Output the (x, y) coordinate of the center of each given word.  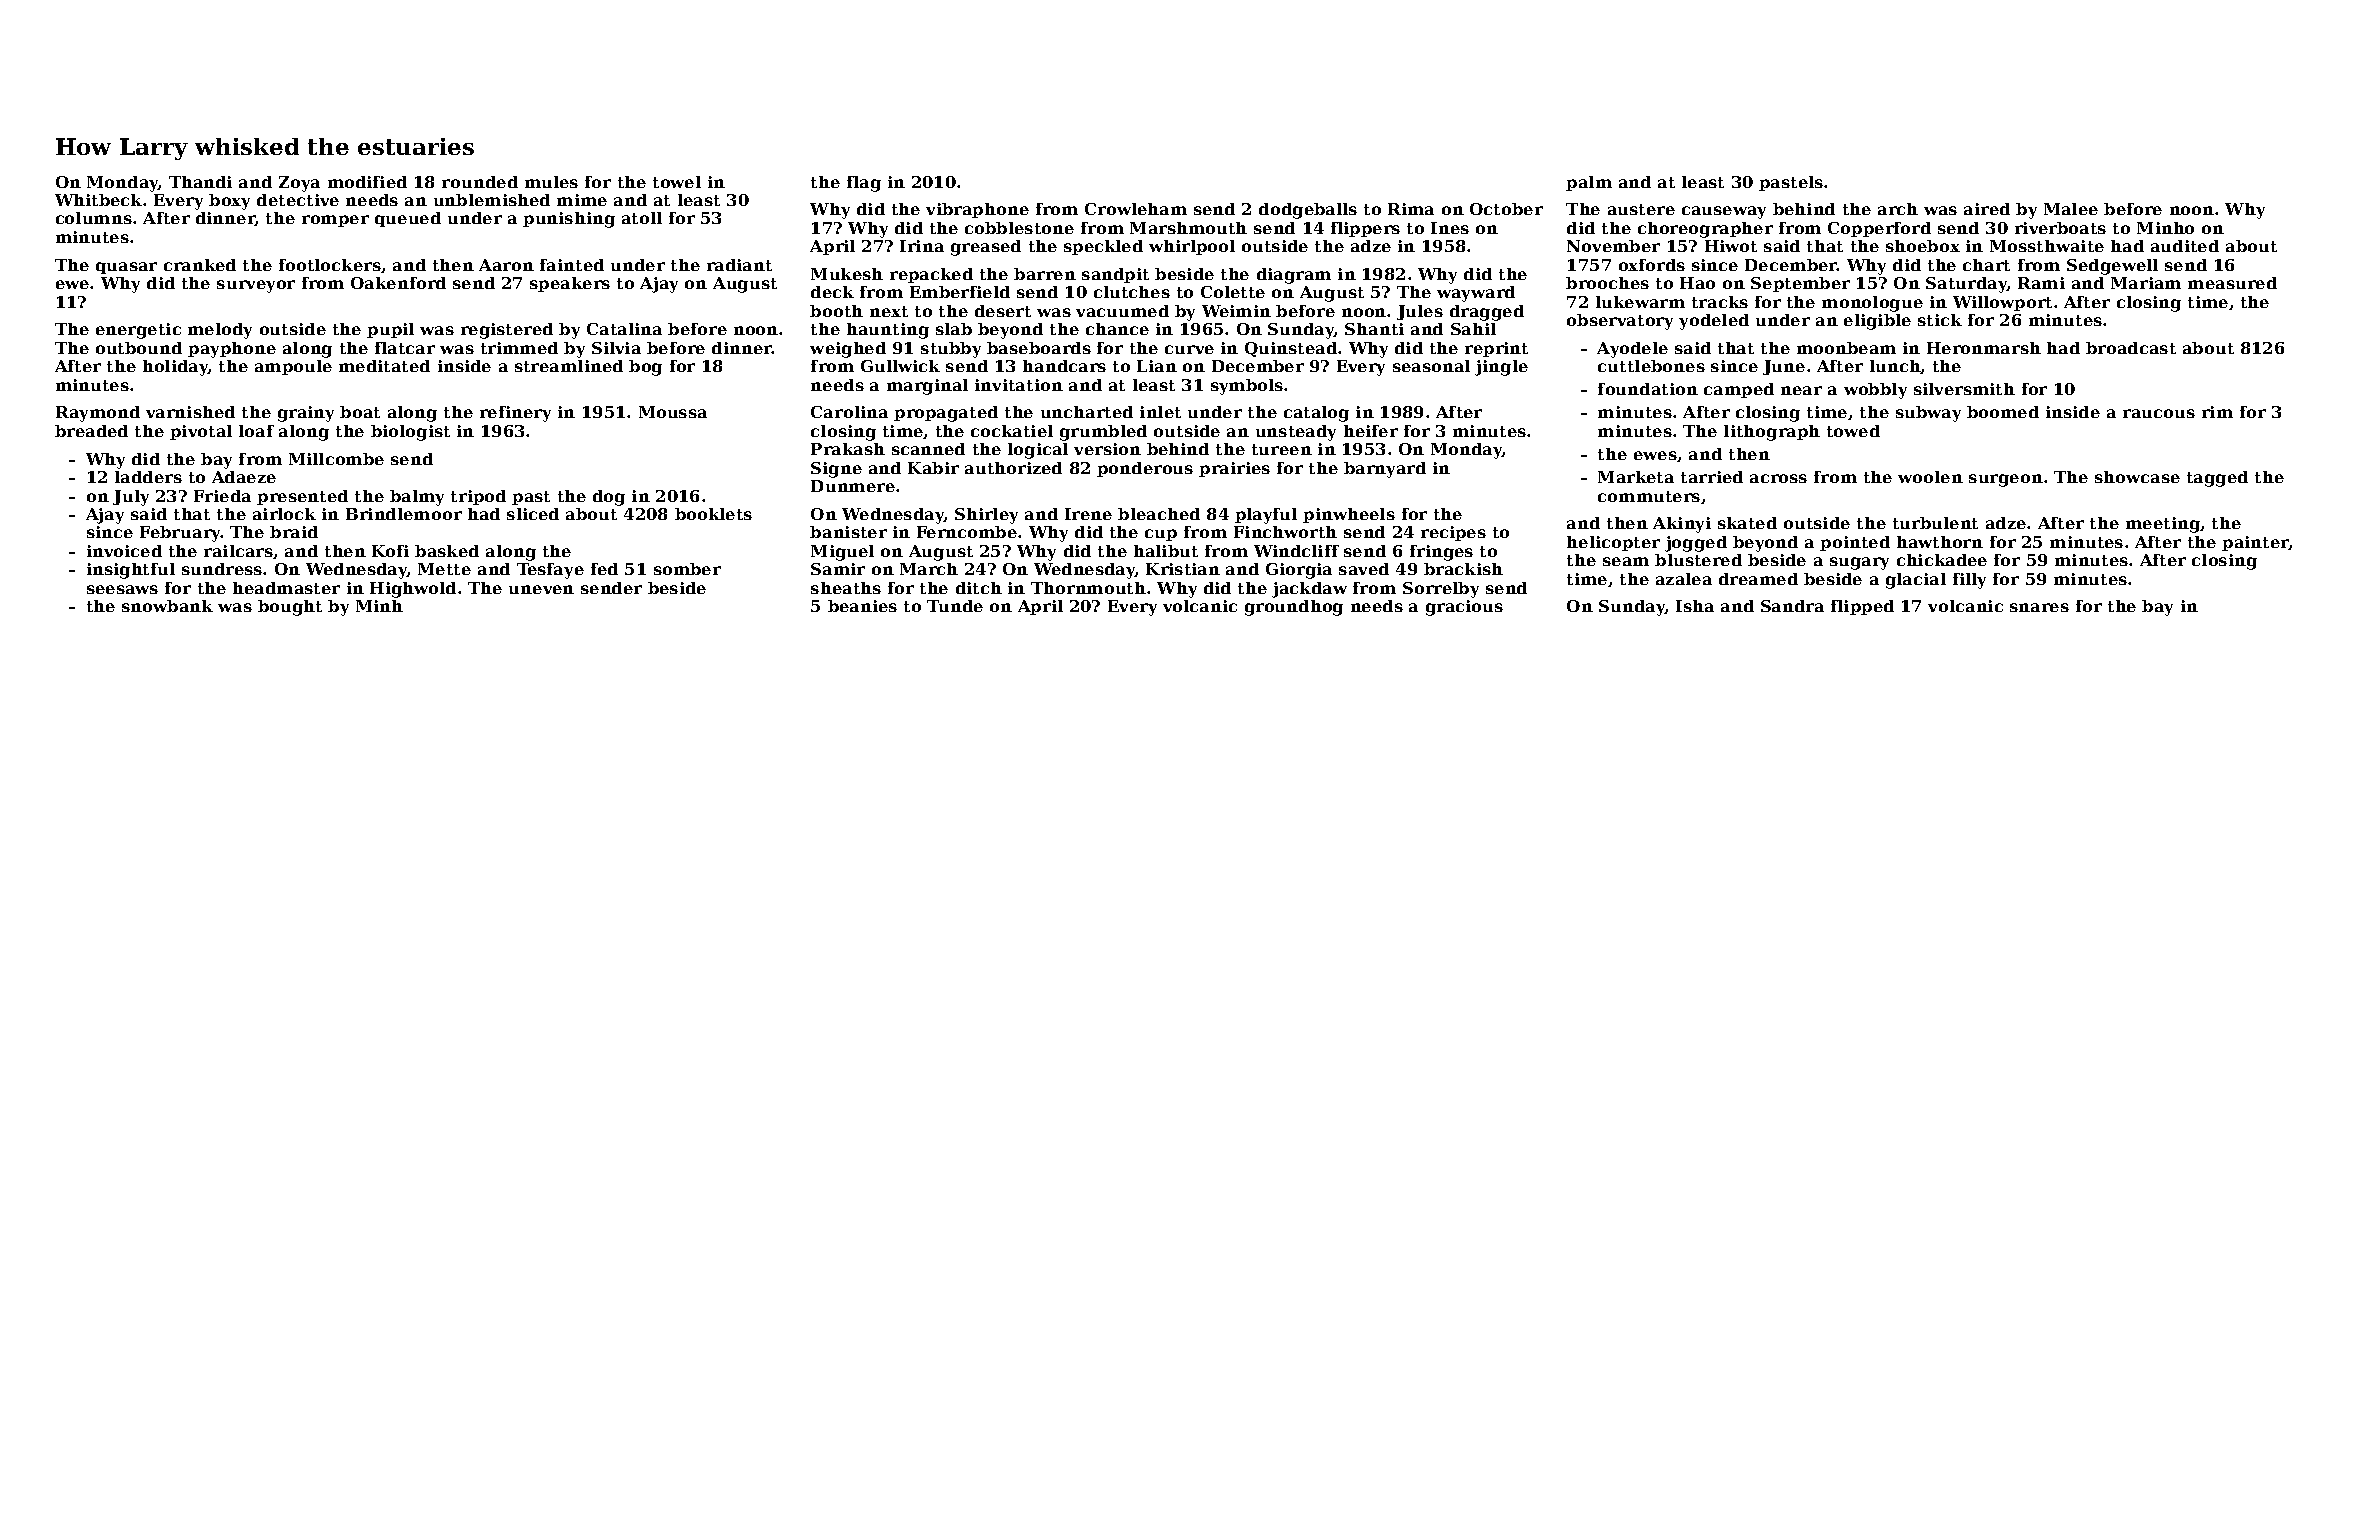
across (1778, 478)
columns (94, 218)
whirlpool (1192, 247)
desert (1003, 311)
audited (2185, 246)
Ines (1450, 228)
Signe (836, 470)
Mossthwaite (2047, 246)
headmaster (286, 588)
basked (447, 551)
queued (408, 219)
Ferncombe (967, 532)
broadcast (2131, 348)
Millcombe (336, 459)
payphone (232, 350)
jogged (1696, 544)
